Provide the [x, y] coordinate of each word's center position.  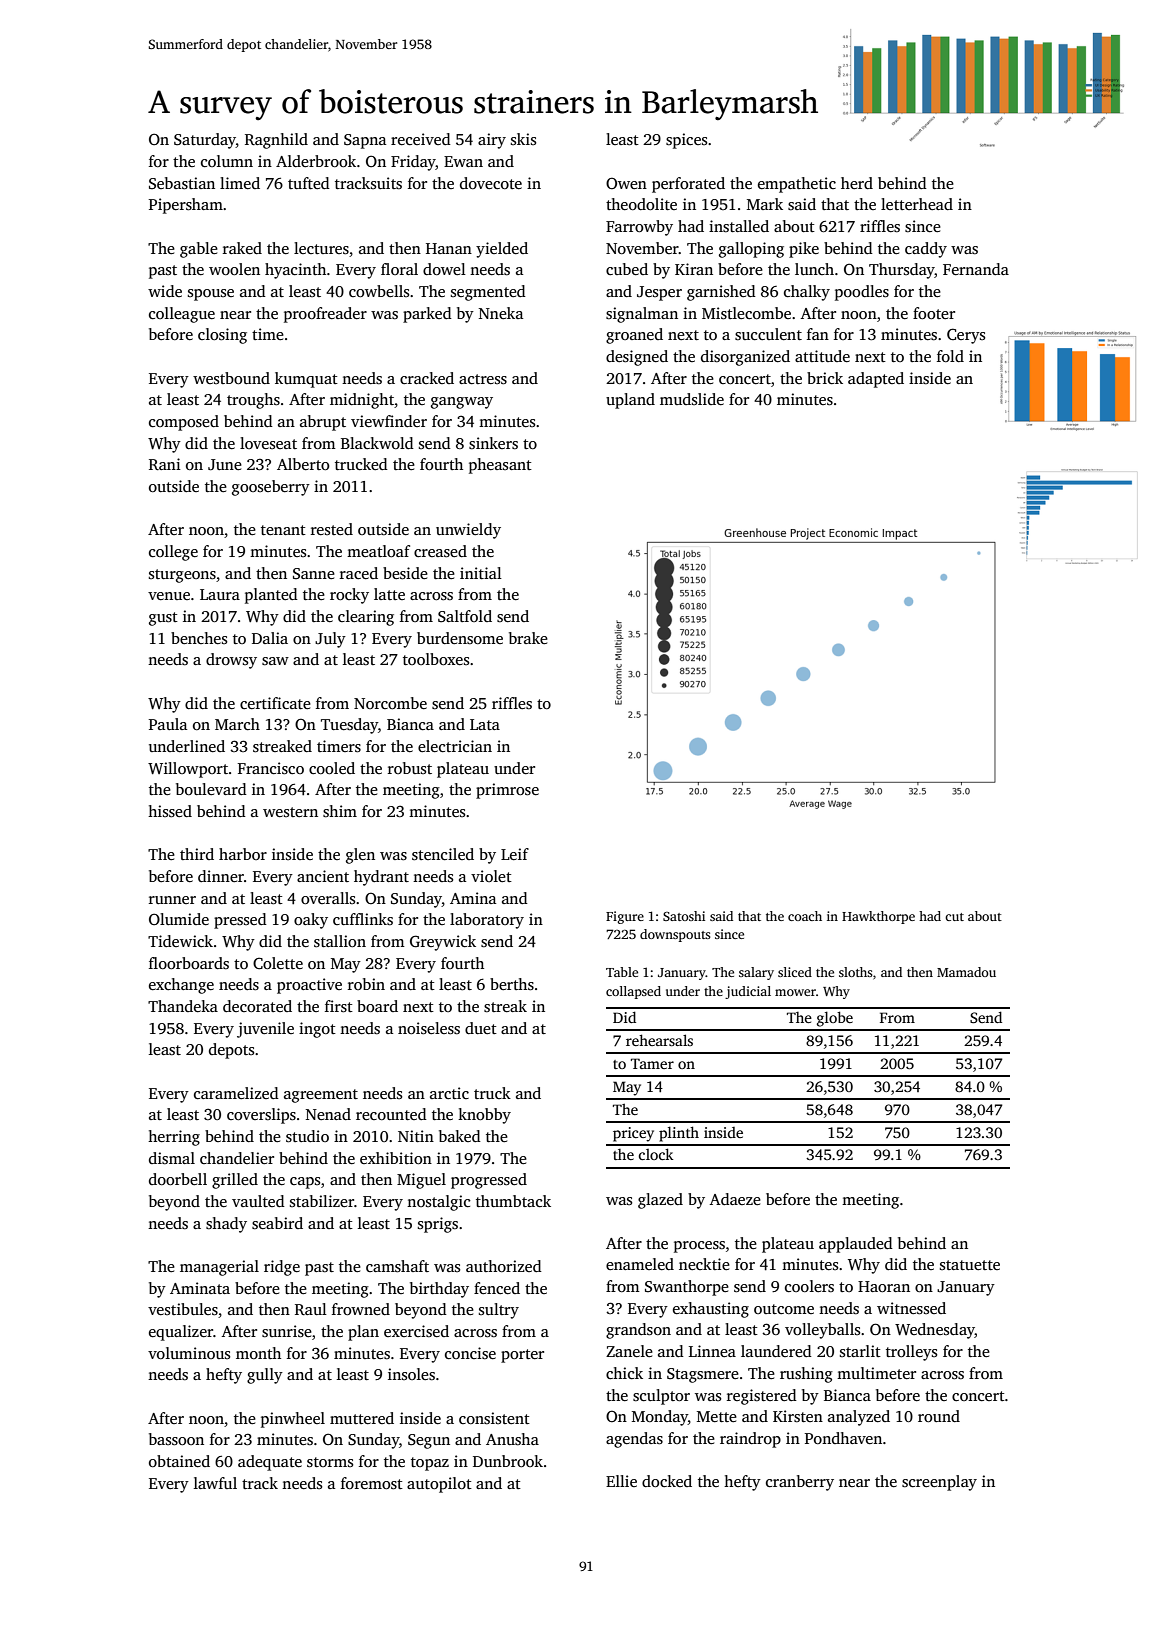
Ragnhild [276, 141]
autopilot [439, 1485]
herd [857, 183]
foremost [372, 1483]
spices [686, 141]
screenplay [939, 1483]
